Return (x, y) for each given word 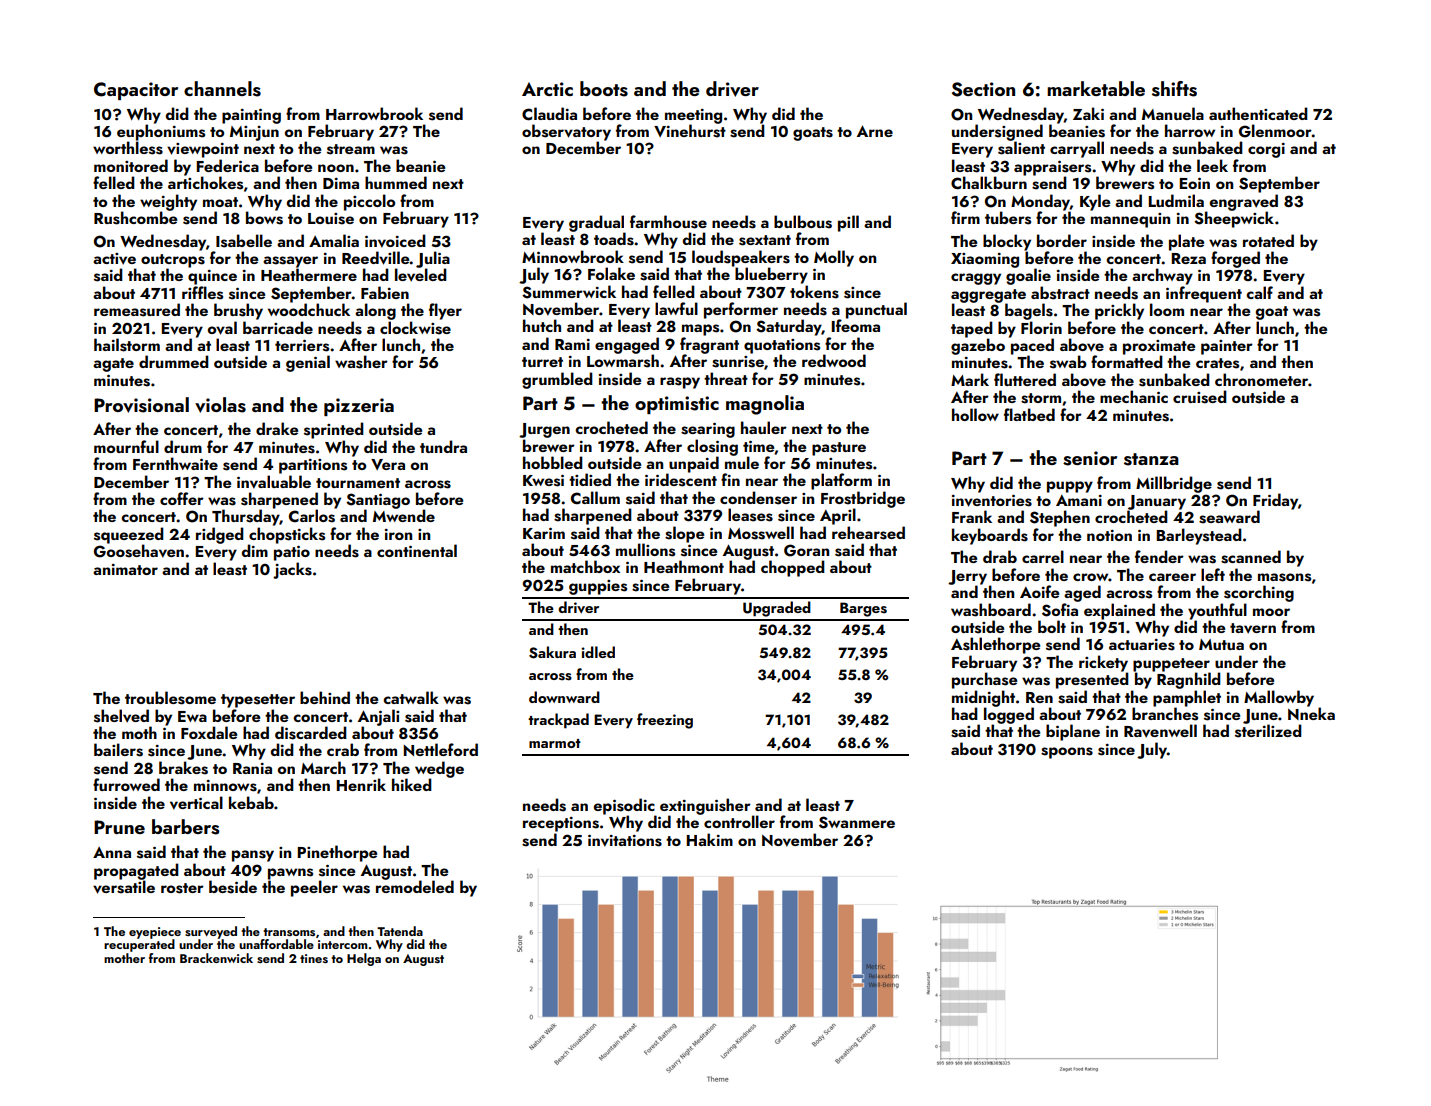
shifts (1174, 89)
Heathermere (309, 274)
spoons (1067, 753)
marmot (555, 743)
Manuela (1173, 113)
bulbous (803, 222)
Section (983, 89)
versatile (124, 887)
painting (251, 116)
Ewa (192, 716)
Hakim (710, 839)
